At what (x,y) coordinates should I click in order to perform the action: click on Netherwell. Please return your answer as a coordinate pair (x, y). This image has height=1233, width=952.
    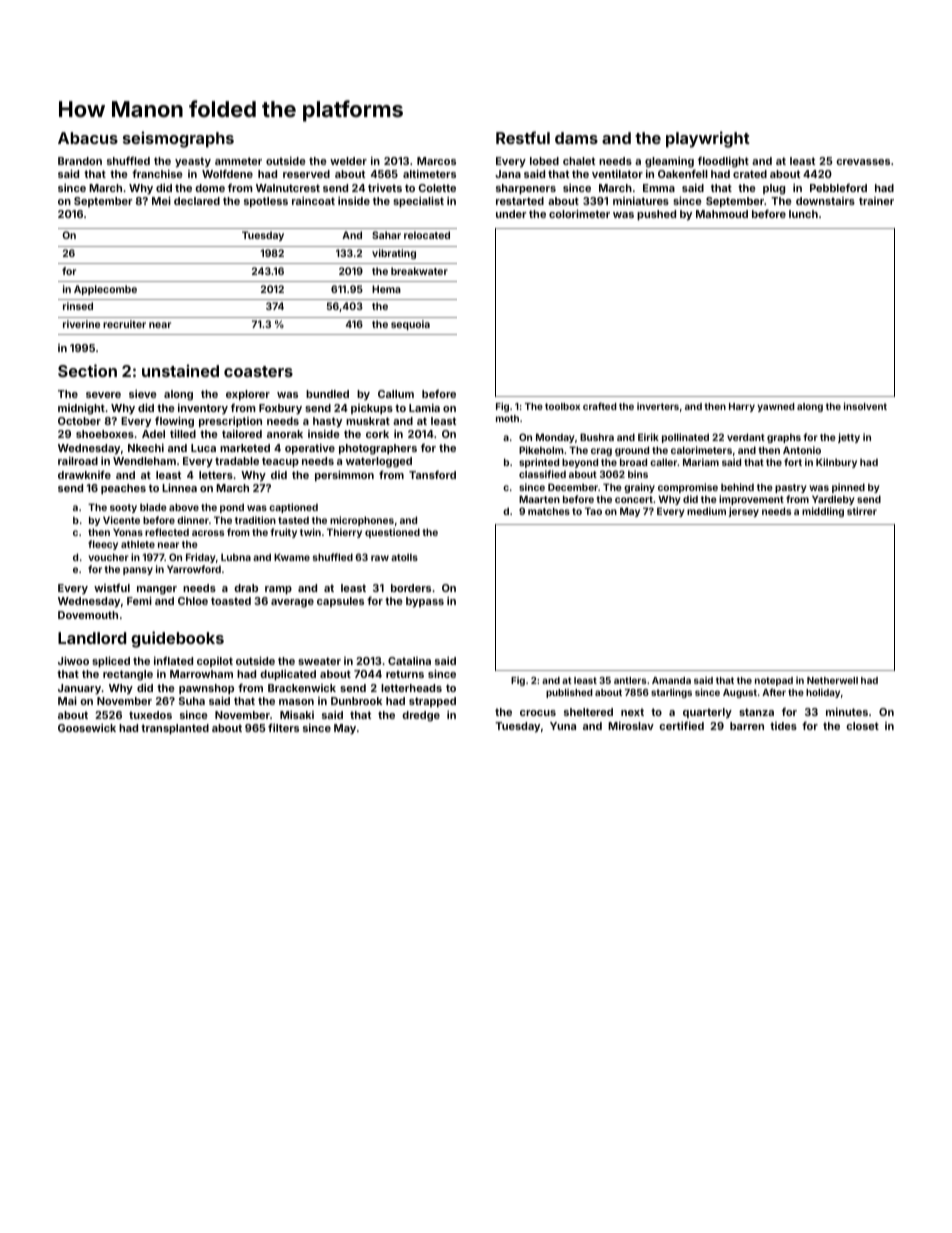
    Looking at the image, I should click on (832, 680).
